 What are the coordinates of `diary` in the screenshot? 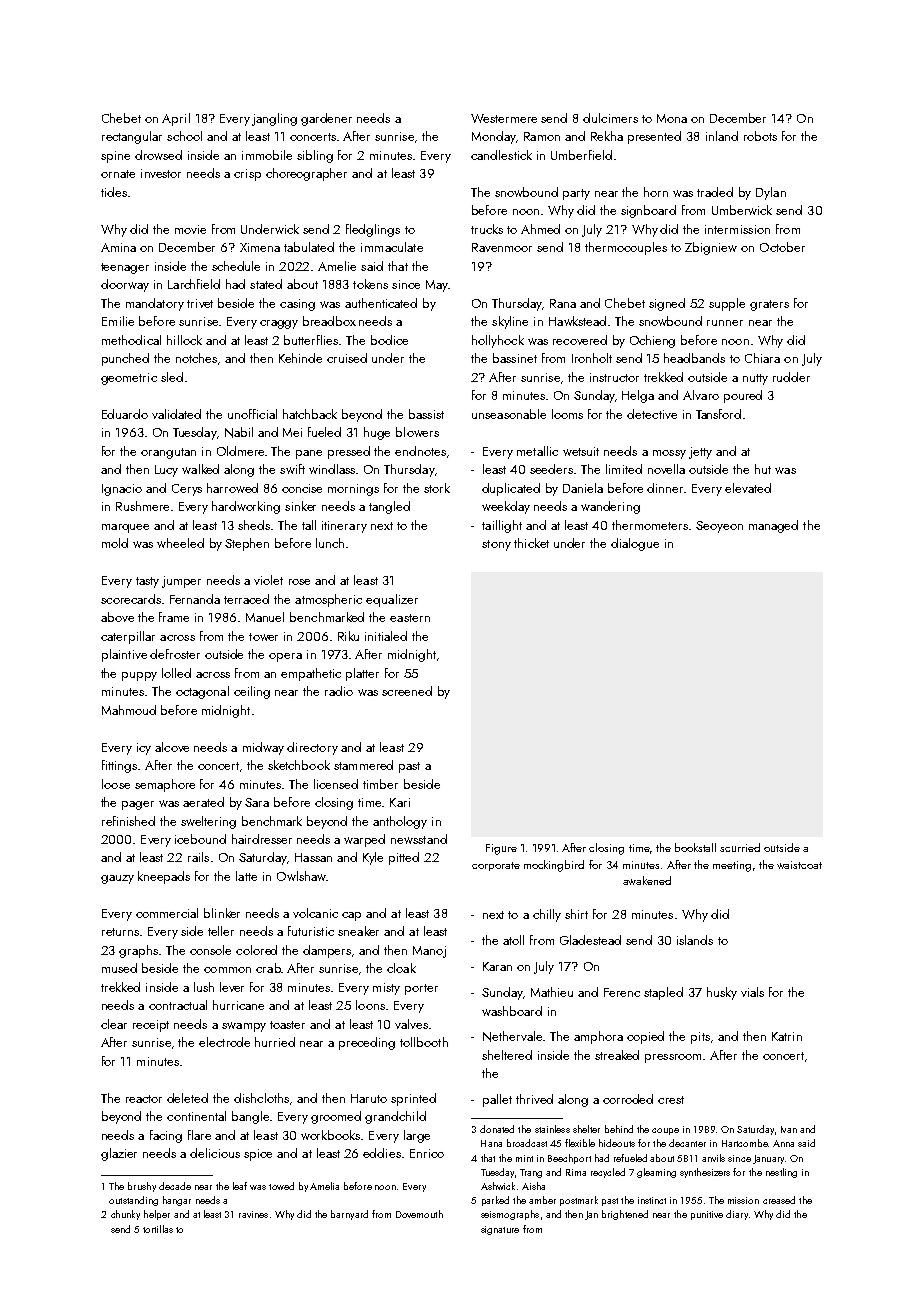 It's located at (737, 1215).
